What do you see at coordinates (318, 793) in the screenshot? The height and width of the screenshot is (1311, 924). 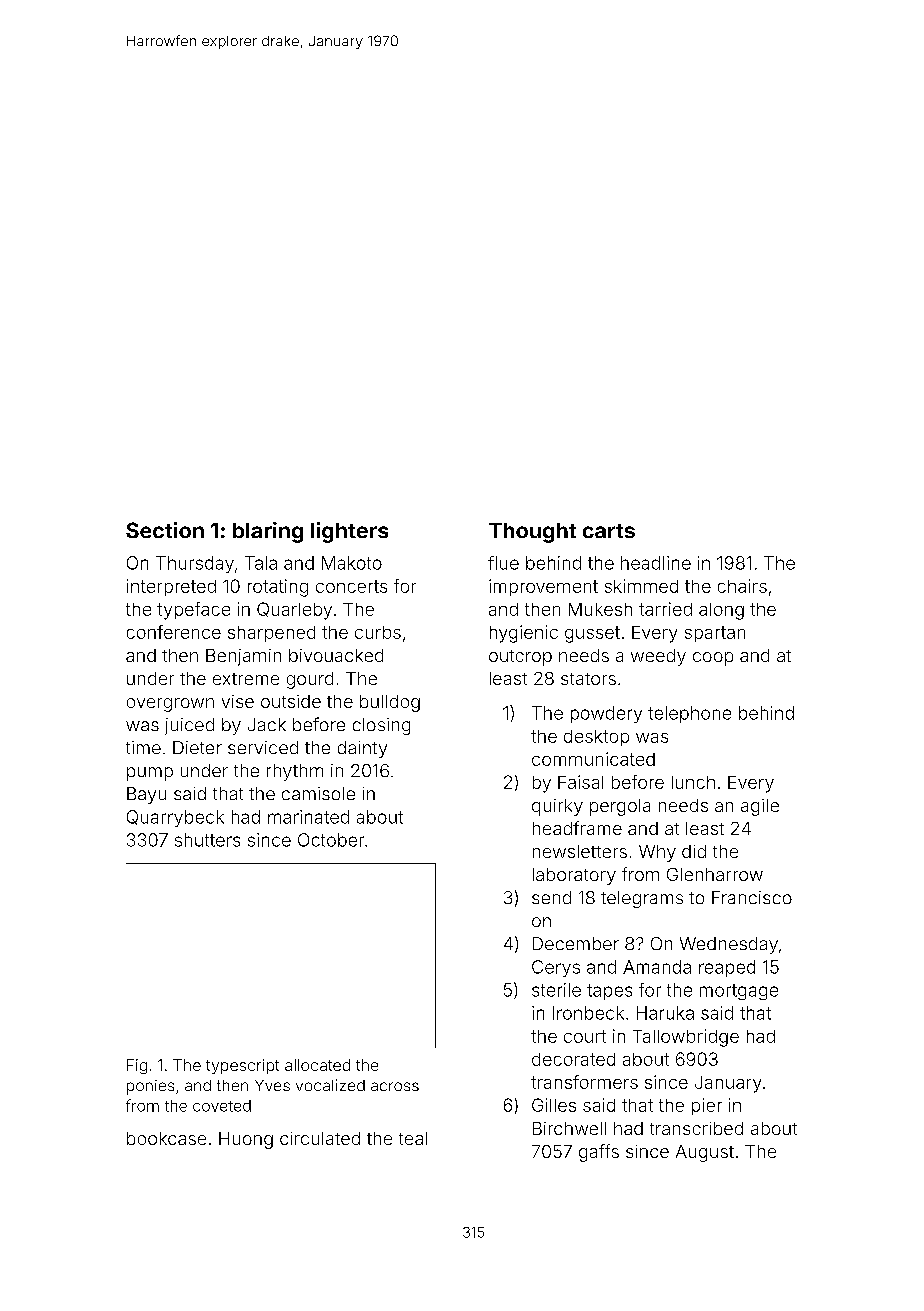 I see `camisole` at bounding box center [318, 793].
